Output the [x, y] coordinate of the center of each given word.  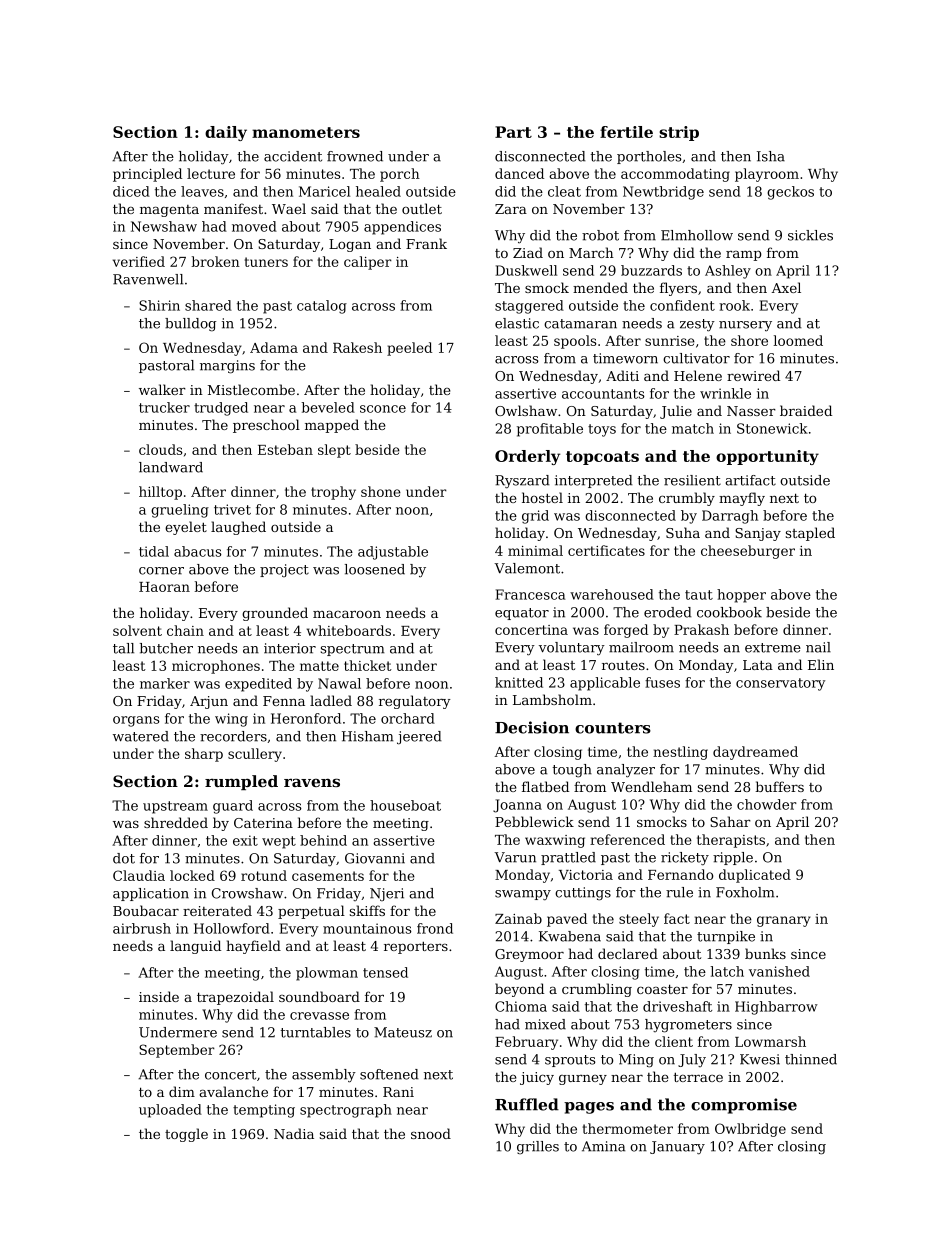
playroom [767, 175]
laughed [238, 528]
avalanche [233, 1091]
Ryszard [522, 482]
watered [141, 736]
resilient [692, 480]
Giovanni [375, 858]
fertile [626, 132]
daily [226, 133]
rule [679, 892]
